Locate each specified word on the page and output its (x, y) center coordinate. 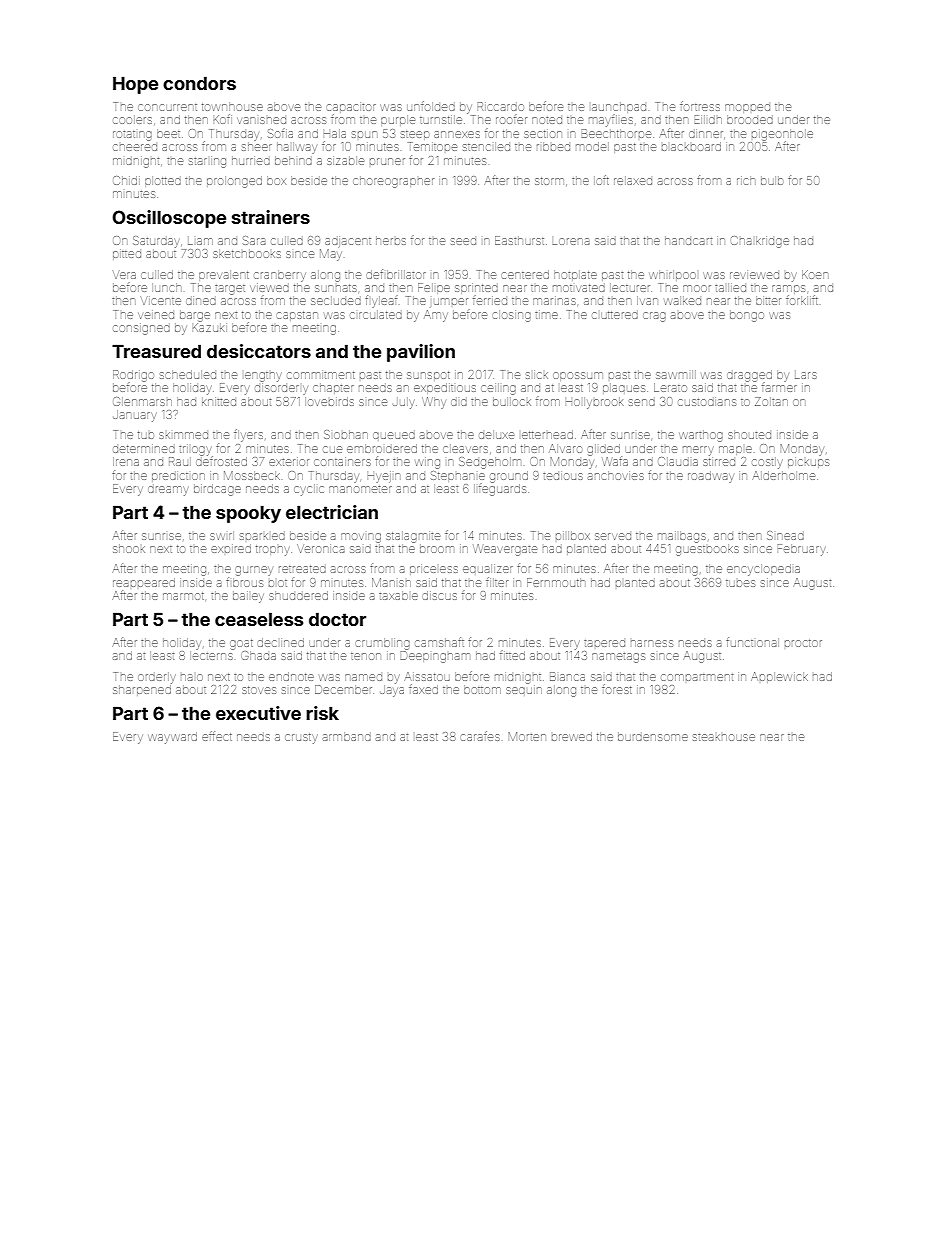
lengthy (263, 377)
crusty (301, 738)
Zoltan (771, 401)
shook (129, 548)
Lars (806, 375)
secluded (336, 300)
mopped (747, 108)
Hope (135, 85)
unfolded (431, 106)
